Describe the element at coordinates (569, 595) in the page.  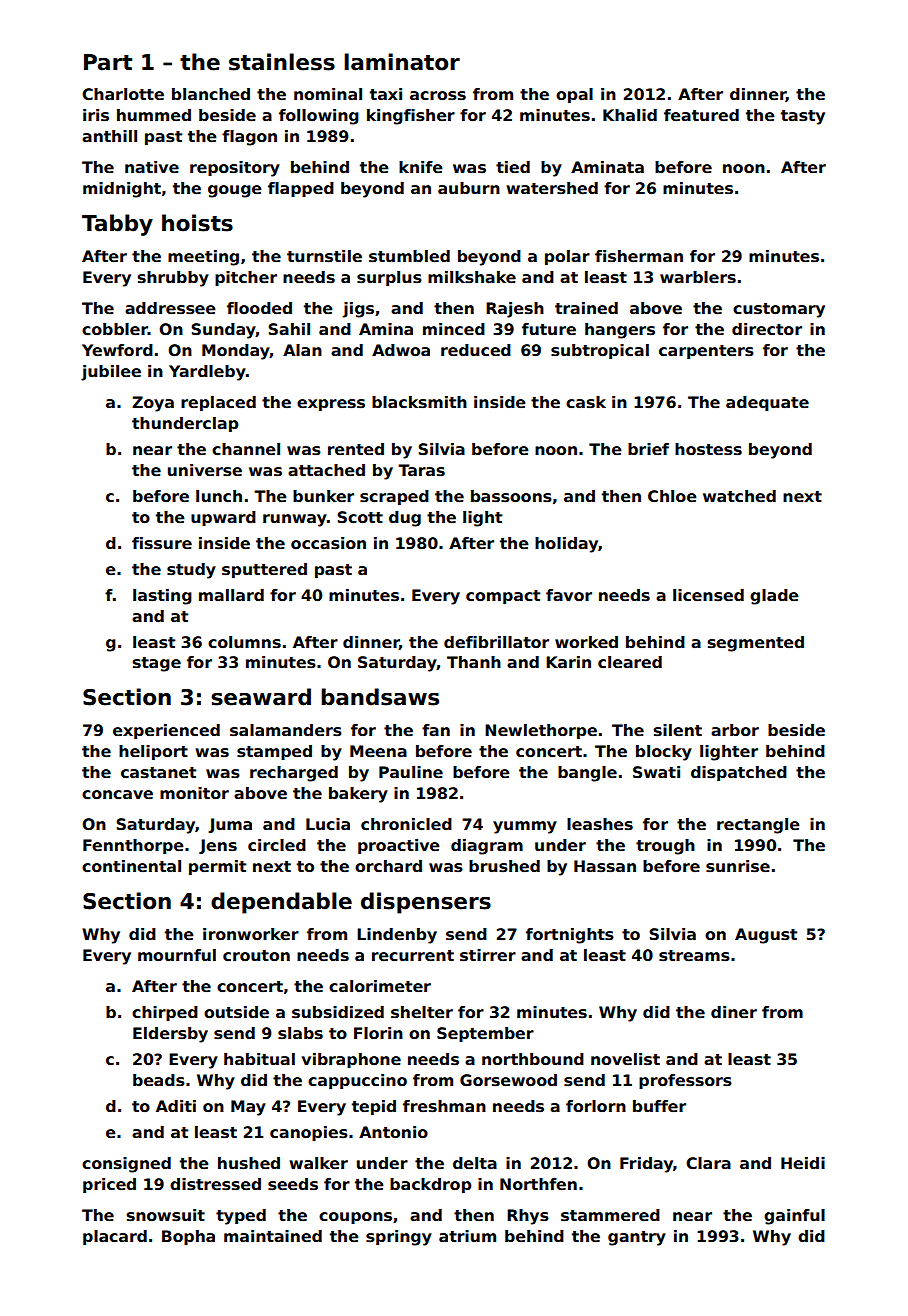
I see `favor` at that location.
